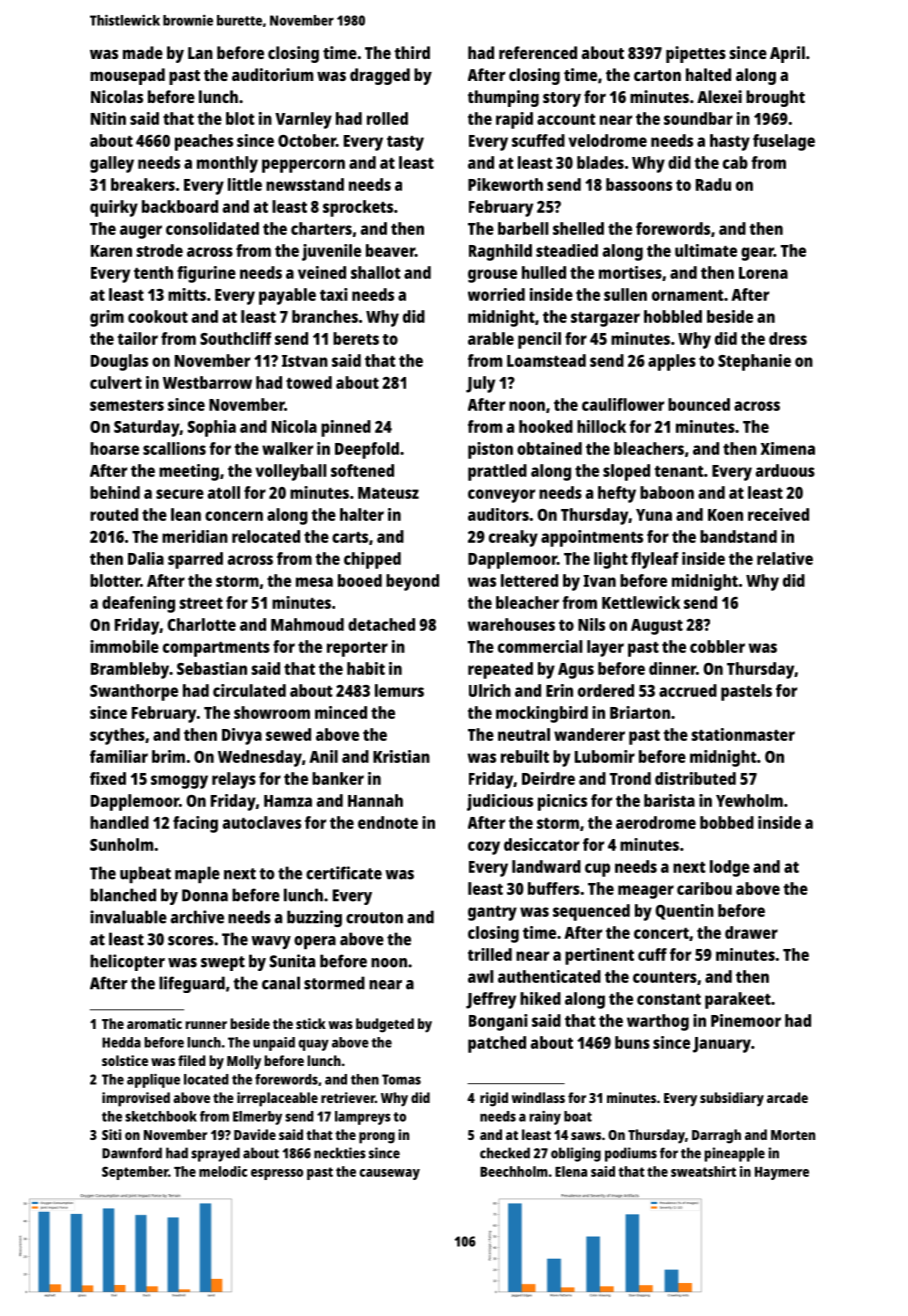 The width and height of the screenshot is (908, 1316). Describe the element at coordinates (514, 1171) in the screenshot. I see `Beechholm` at that location.
